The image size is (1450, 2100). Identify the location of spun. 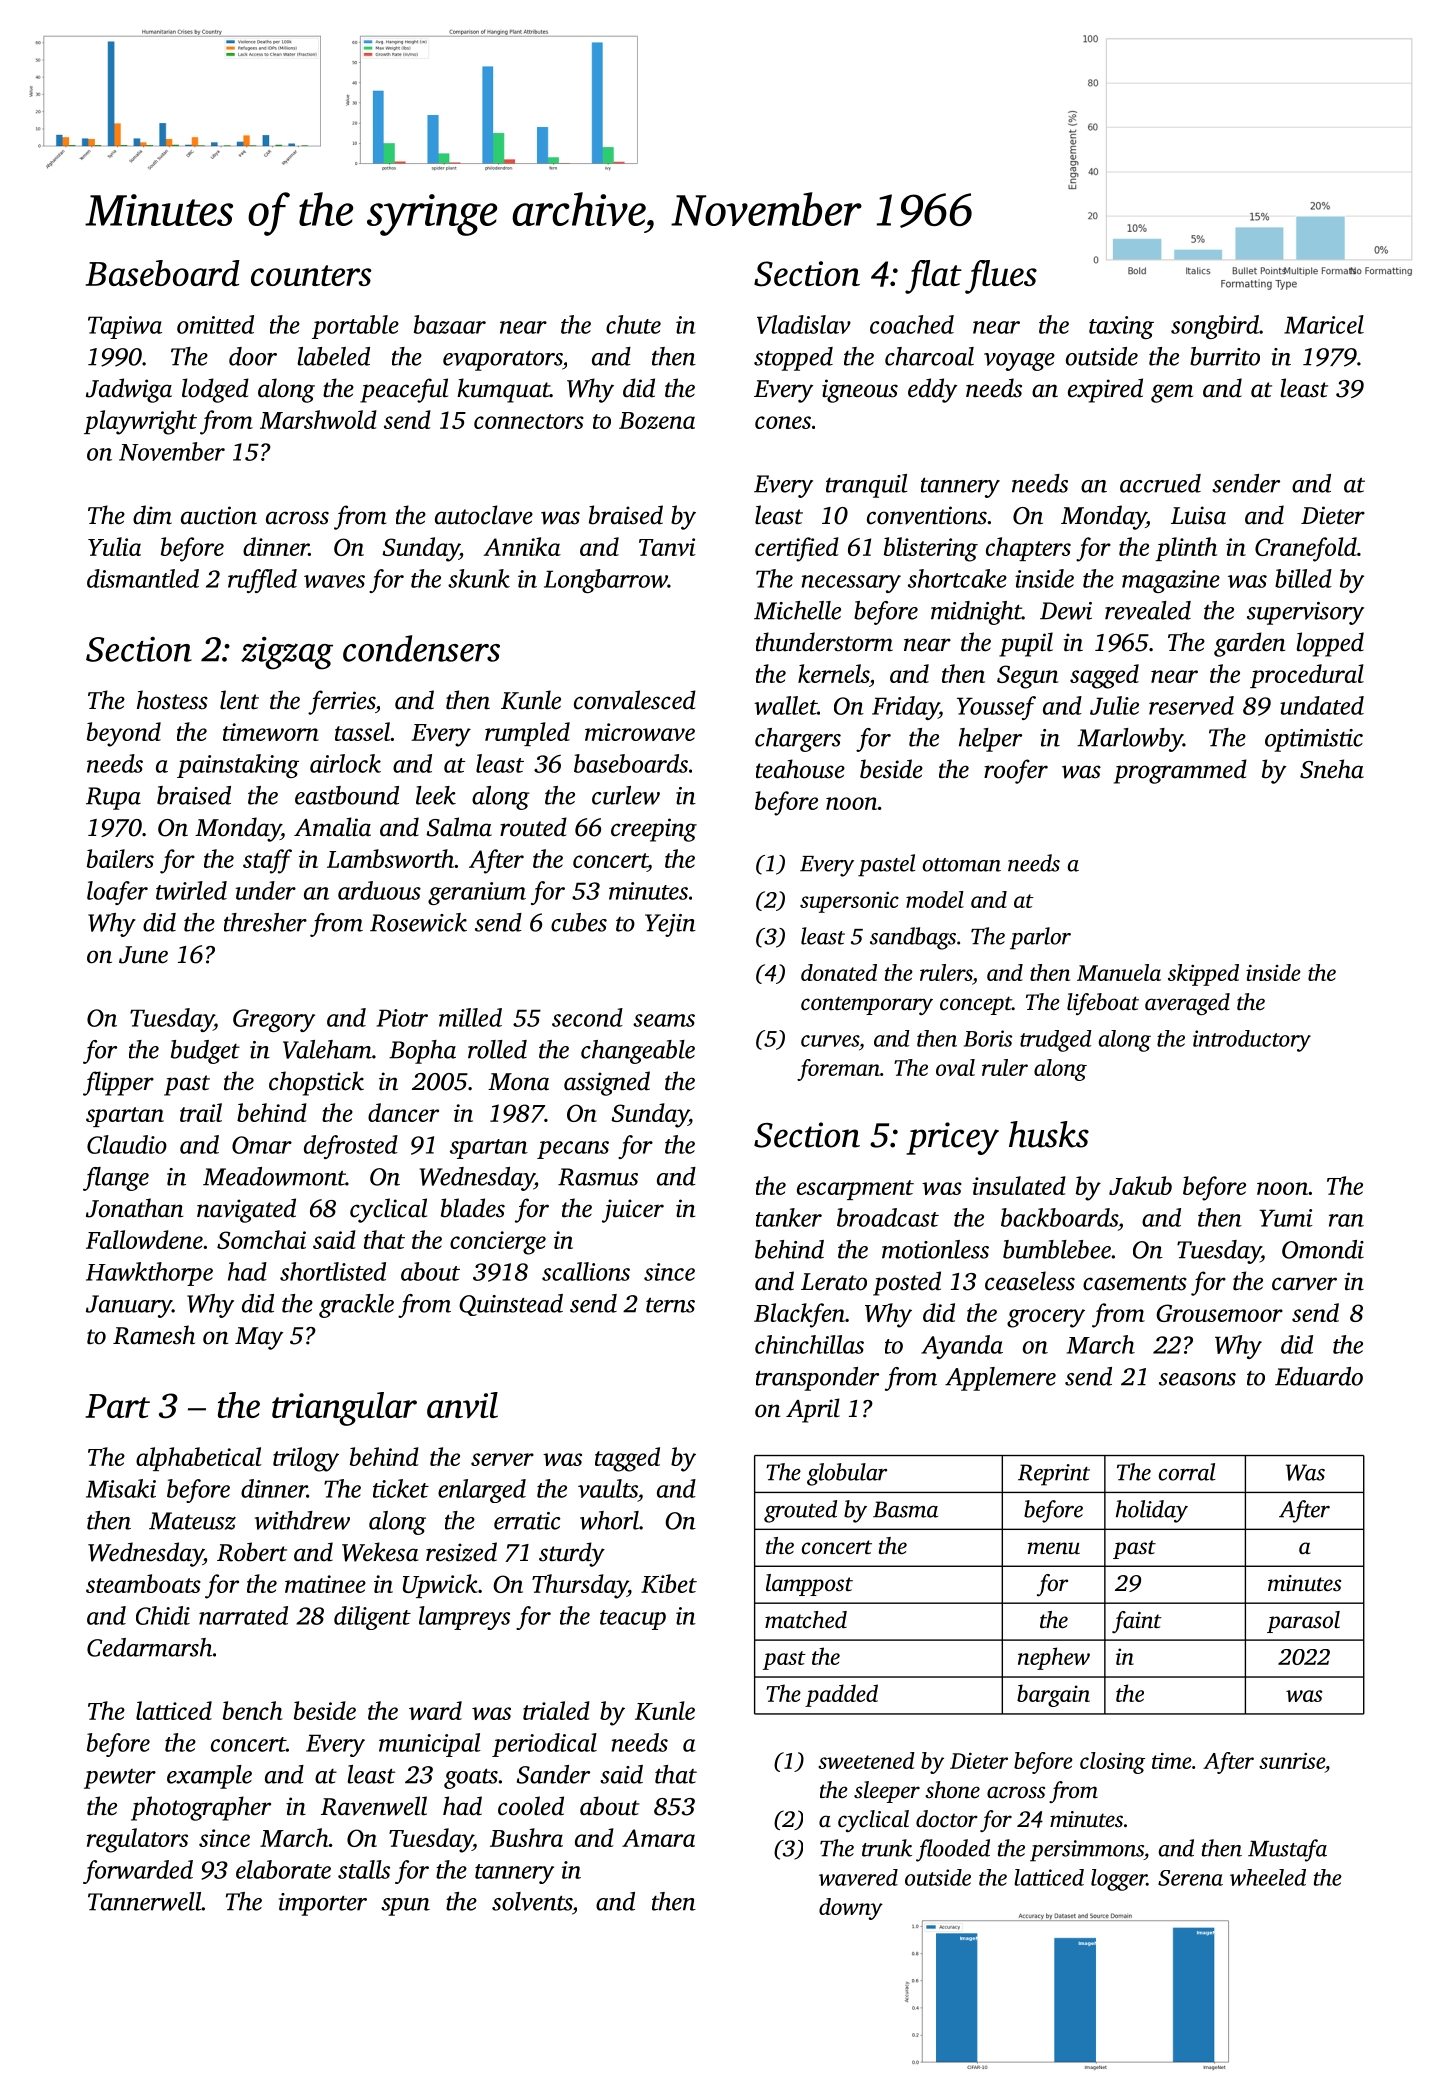
(405, 1907).
